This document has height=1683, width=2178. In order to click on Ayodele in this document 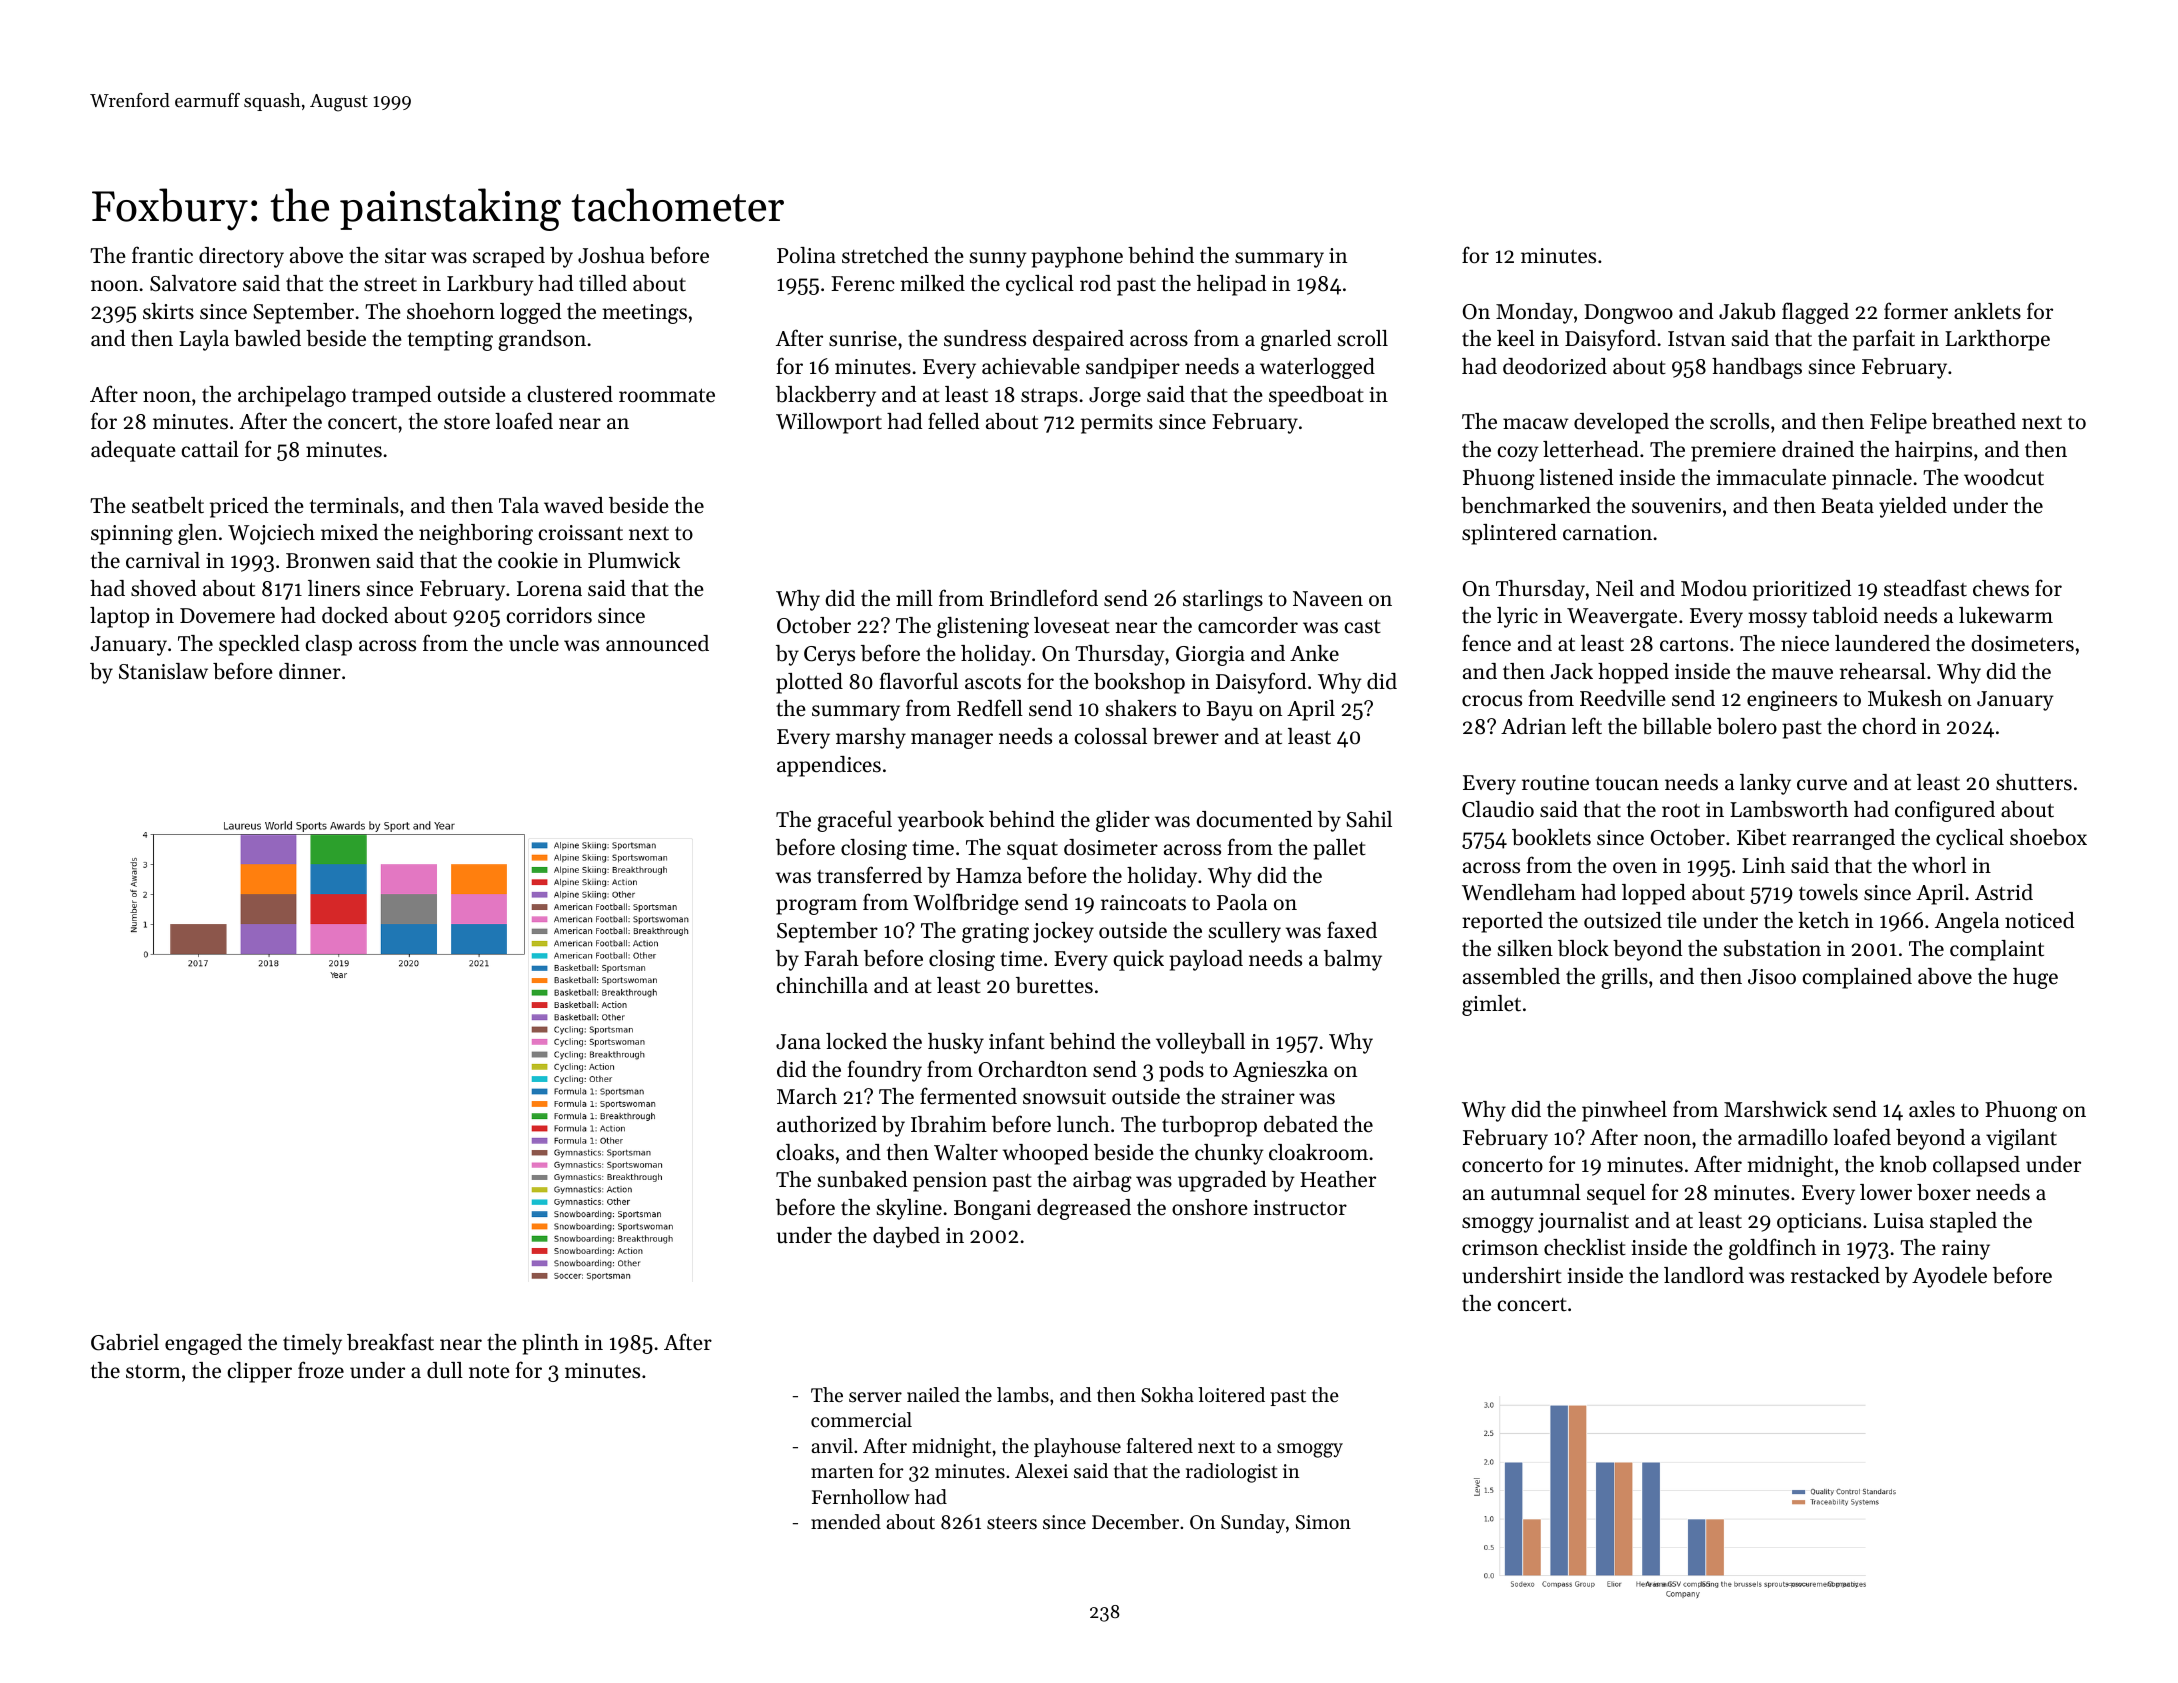, I will do `click(1949, 1277)`.
